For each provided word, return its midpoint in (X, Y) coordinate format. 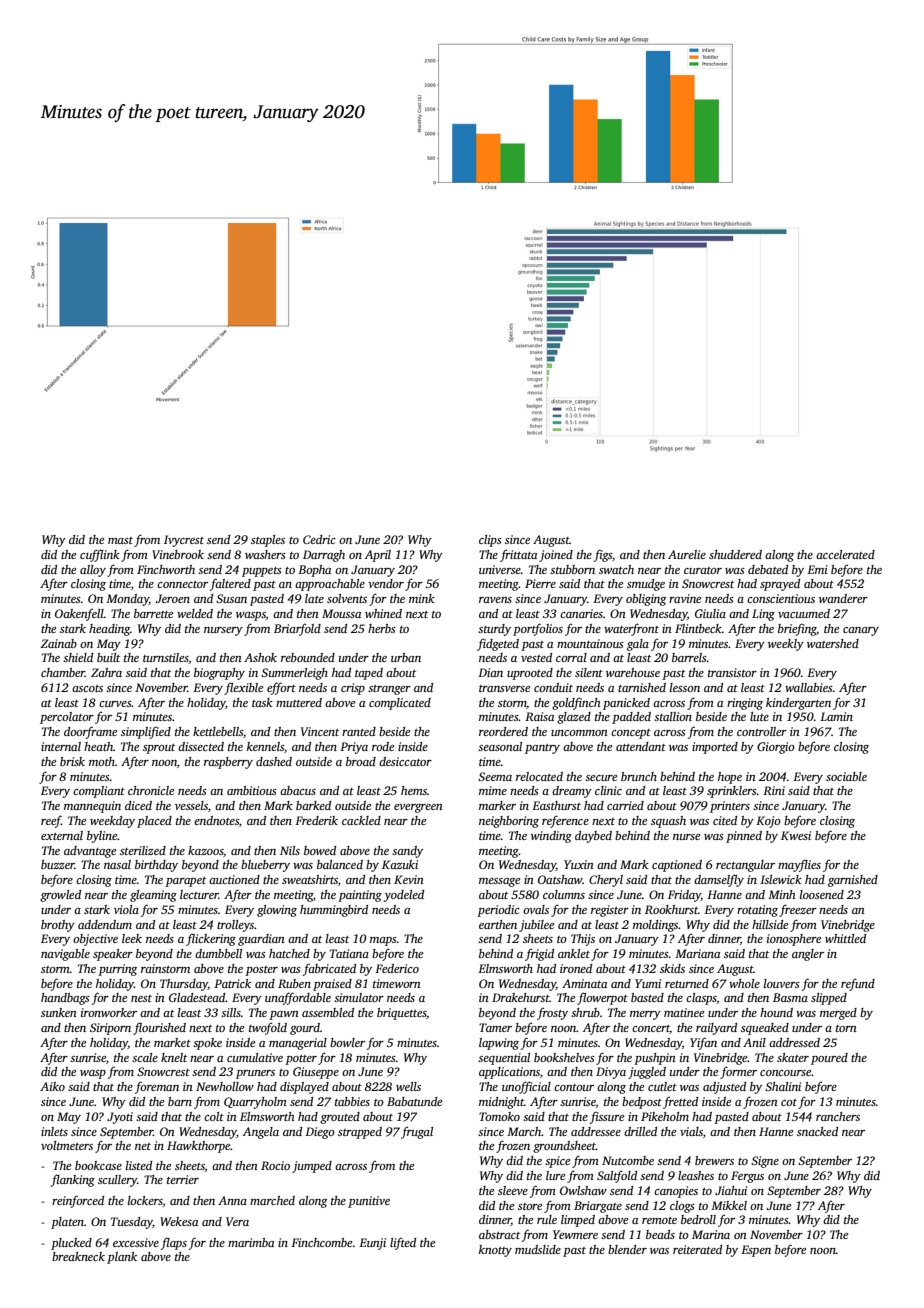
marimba (251, 1242)
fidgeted (498, 645)
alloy (93, 571)
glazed (574, 718)
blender (627, 1249)
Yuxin (579, 864)
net (143, 1146)
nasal (117, 864)
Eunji (372, 1244)
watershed (833, 643)
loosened (822, 894)
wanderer (843, 598)
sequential (504, 1059)
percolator (67, 718)
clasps (701, 999)
